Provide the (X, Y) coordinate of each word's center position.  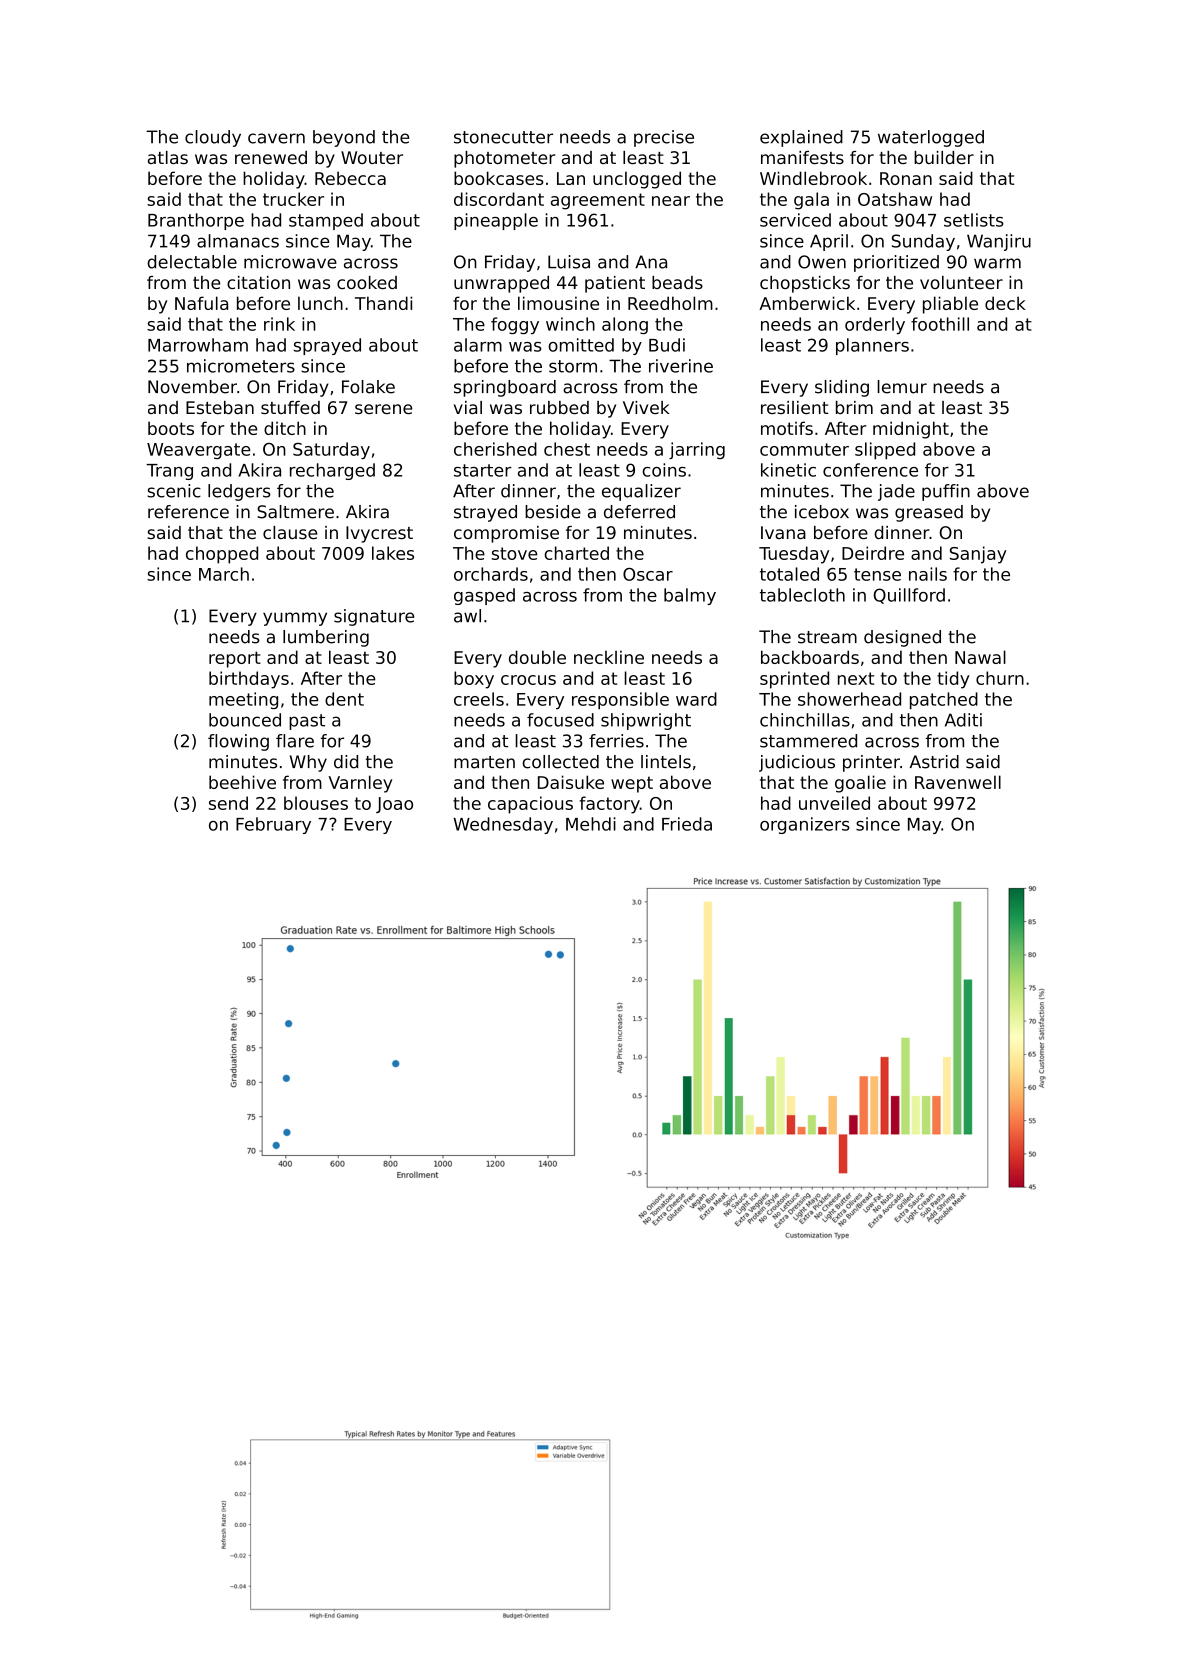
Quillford (909, 596)
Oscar (648, 574)
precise (664, 138)
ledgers (239, 492)
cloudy (213, 138)
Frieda (687, 824)
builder (944, 157)
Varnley (360, 784)
